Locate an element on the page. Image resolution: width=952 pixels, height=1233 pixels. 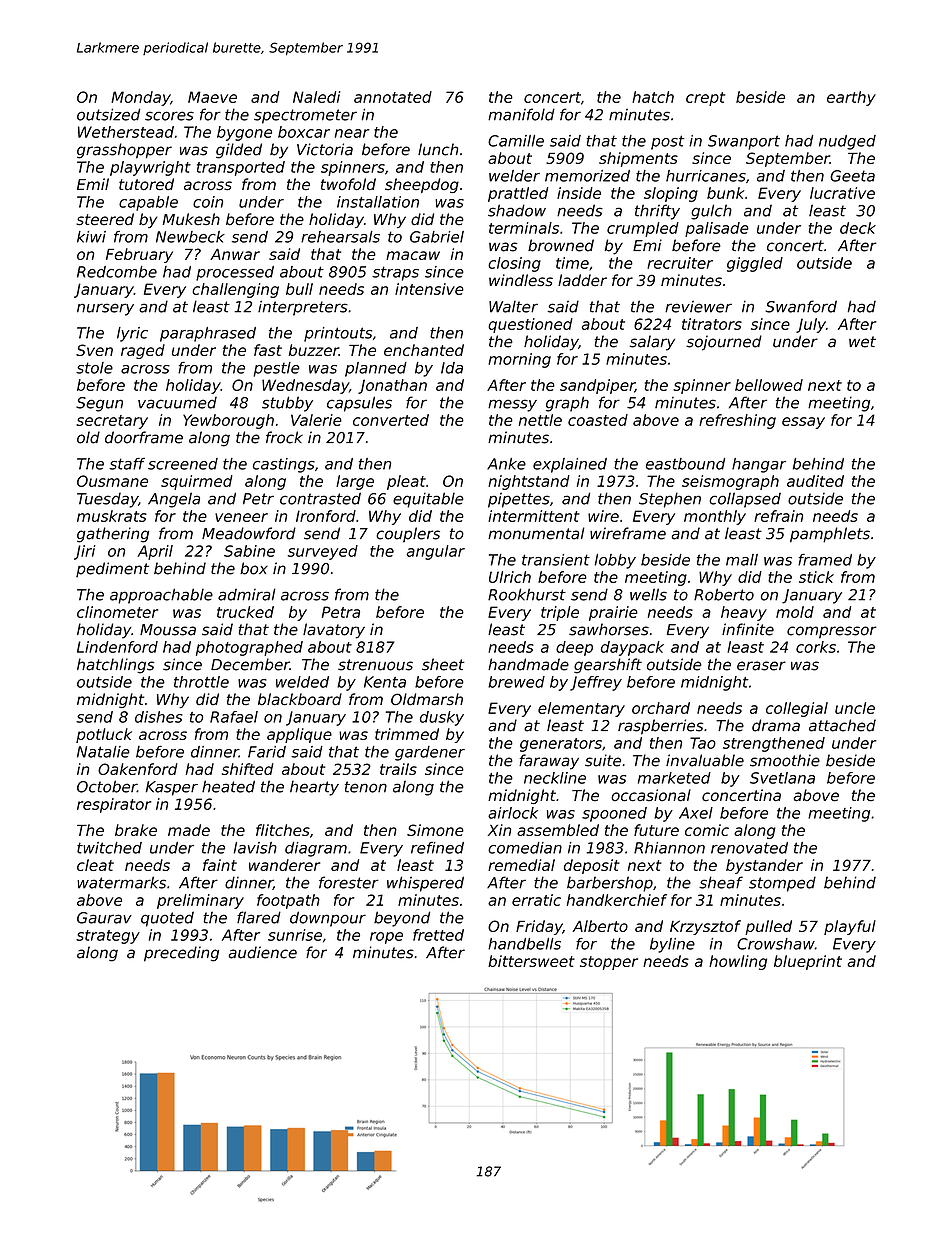
Tao is located at coordinates (703, 743).
